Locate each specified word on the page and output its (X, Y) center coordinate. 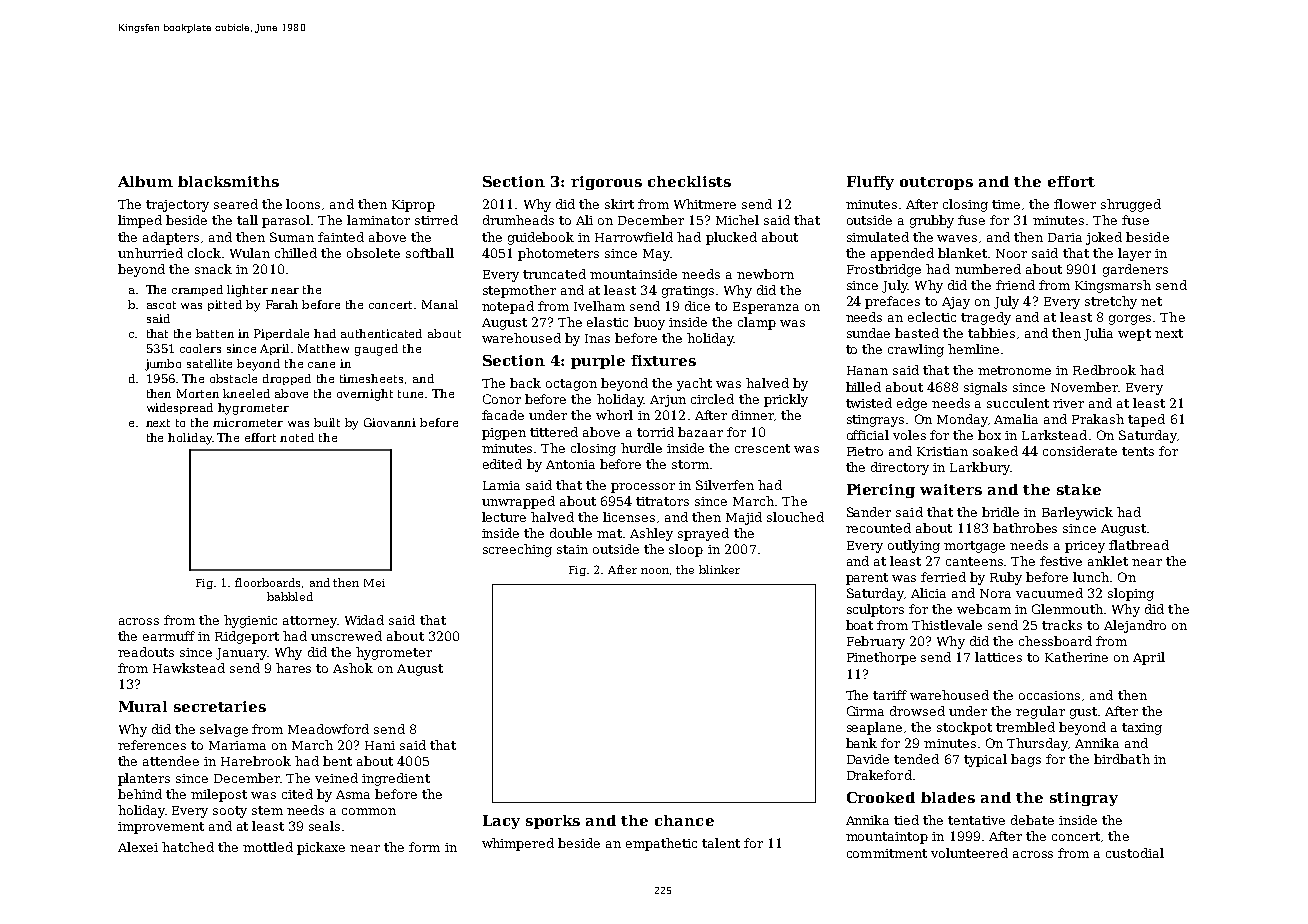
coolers (200, 348)
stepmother (519, 291)
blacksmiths (228, 181)
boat (859, 625)
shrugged (1131, 205)
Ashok (353, 668)
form (424, 847)
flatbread (1139, 545)
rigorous (606, 183)
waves (957, 238)
